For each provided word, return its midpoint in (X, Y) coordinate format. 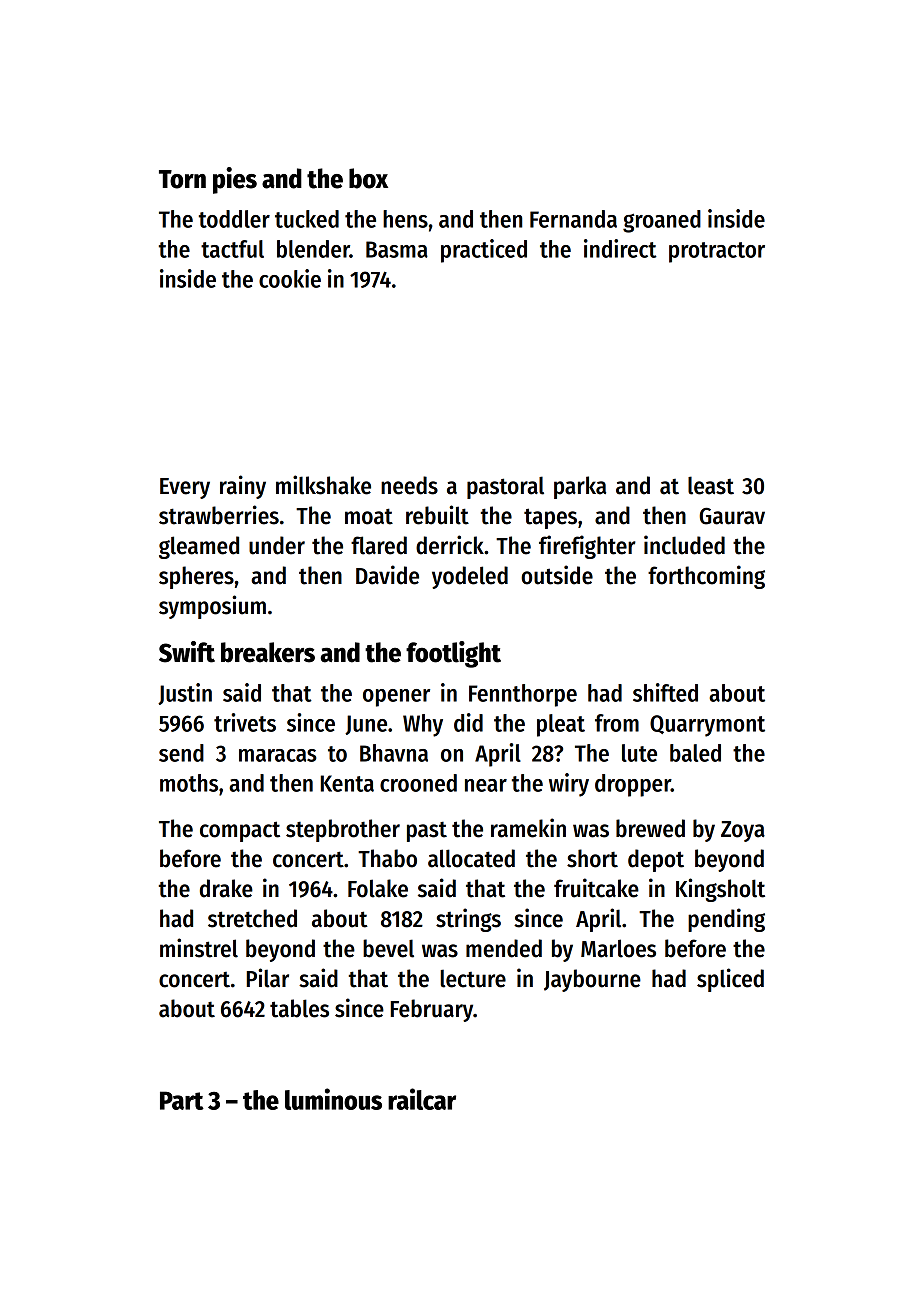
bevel (388, 948)
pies (235, 180)
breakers (268, 652)
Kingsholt (720, 890)
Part (182, 1100)
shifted (665, 692)
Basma (397, 249)
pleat (561, 725)
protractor (717, 252)
